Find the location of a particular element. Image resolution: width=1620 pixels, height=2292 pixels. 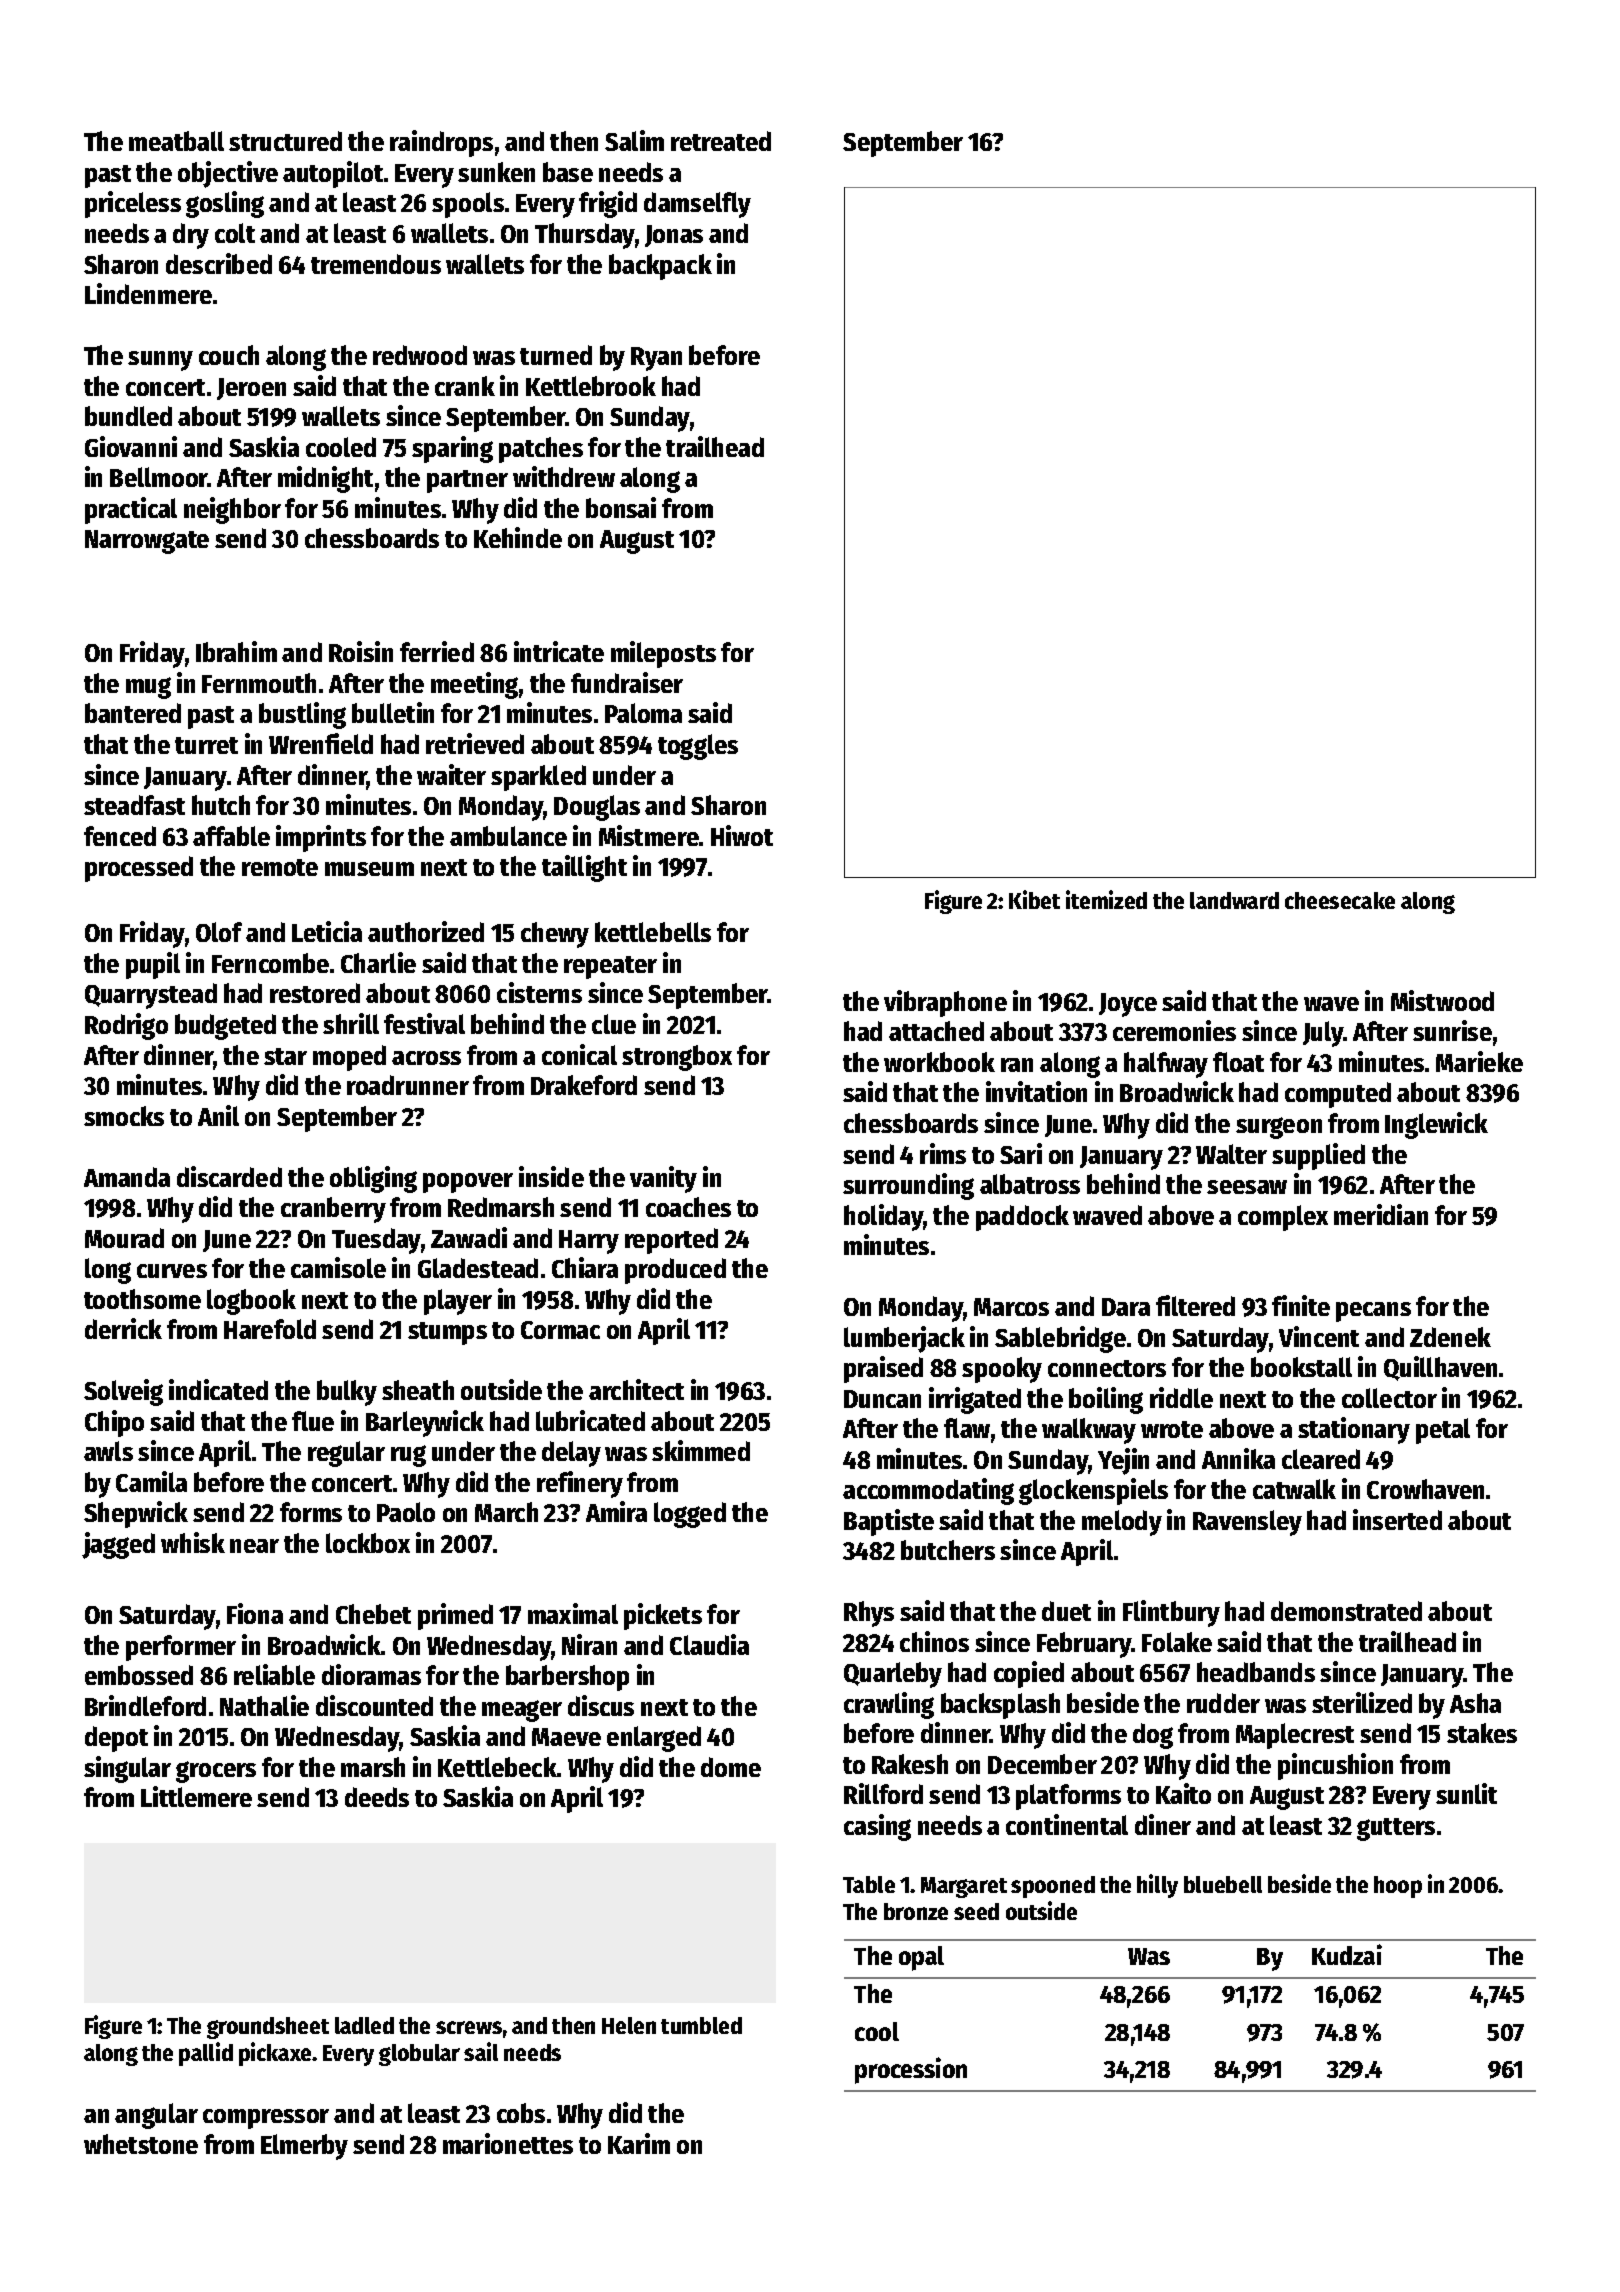

December is located at coordinates (1042, 1764).
